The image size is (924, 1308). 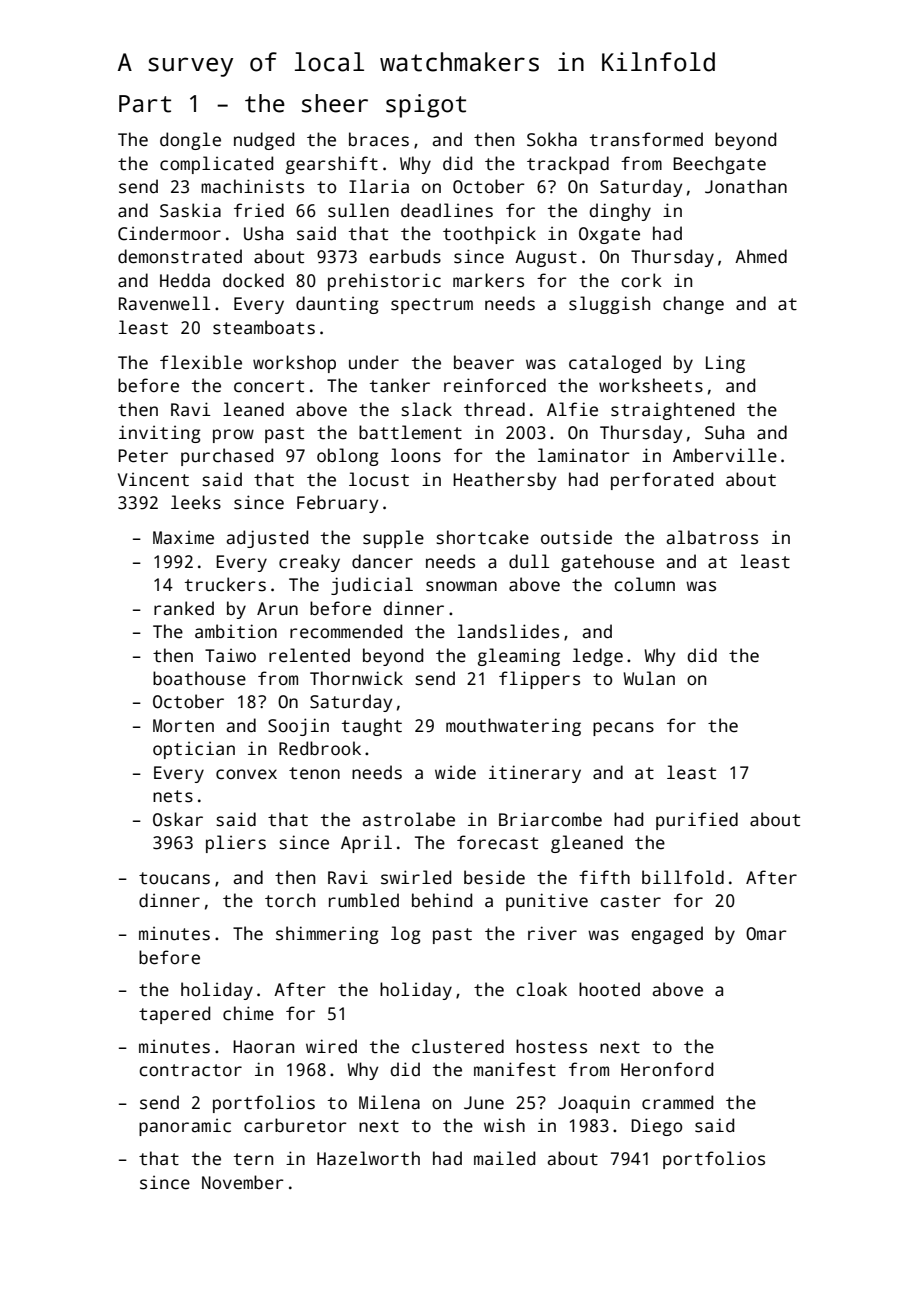 What do you see at coordinates (145, 104) in the screenshot?
I see `Part` at bounding box center [145, 104].
